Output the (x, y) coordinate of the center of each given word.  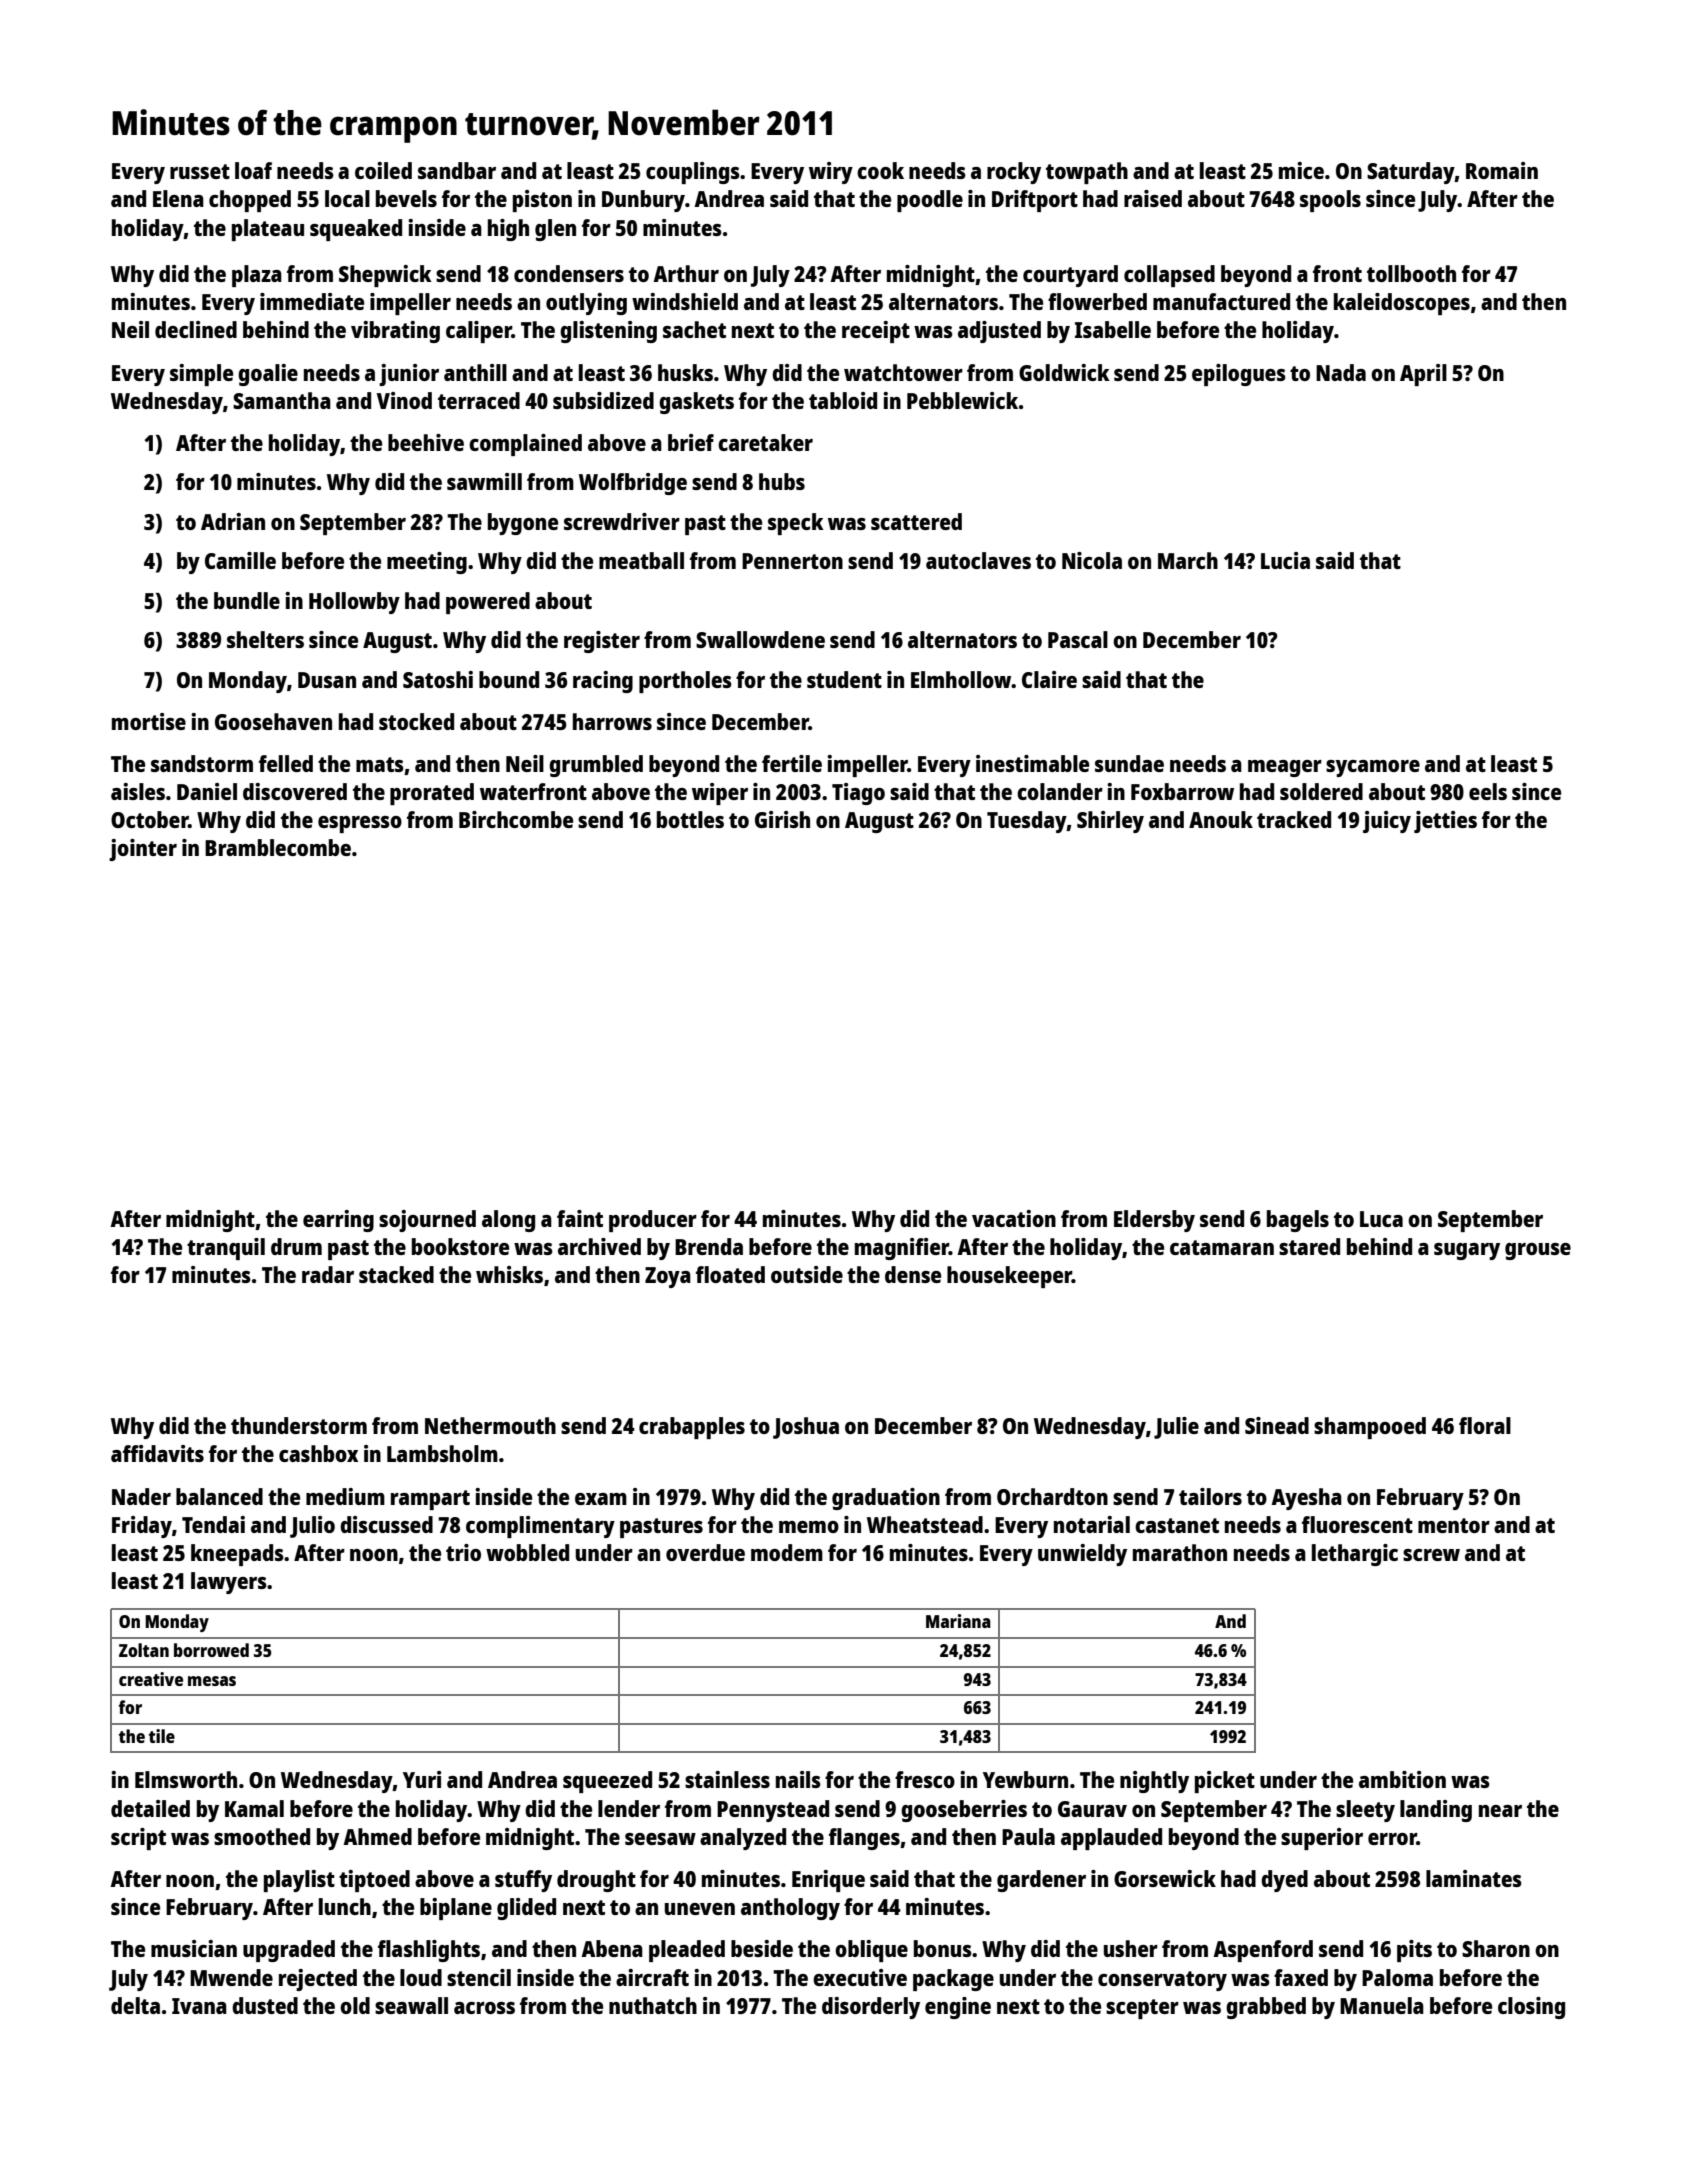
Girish (782, 819)
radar (328, 1274)
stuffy (523, 1881)
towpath (1087, 173)
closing (1531, 2008)
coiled (383, 170)
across (484, 2008)
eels (1488, 791)
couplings (693, 173)
